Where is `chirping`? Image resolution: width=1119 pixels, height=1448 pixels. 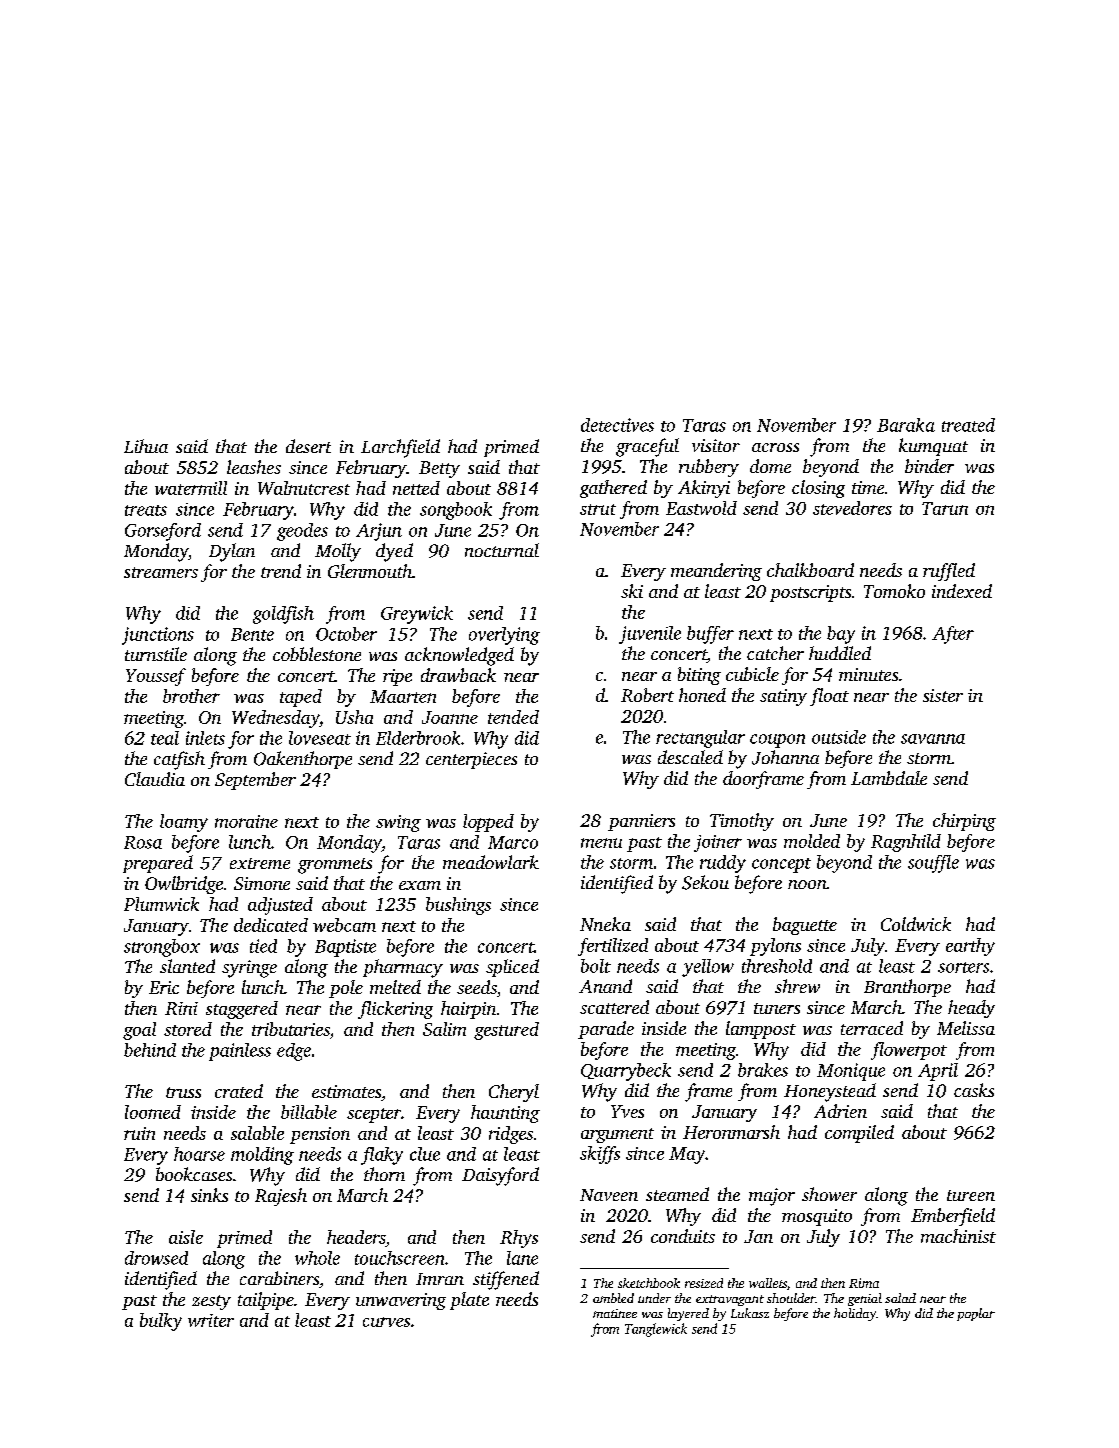 chirping is located at coordinates (964, 822).
